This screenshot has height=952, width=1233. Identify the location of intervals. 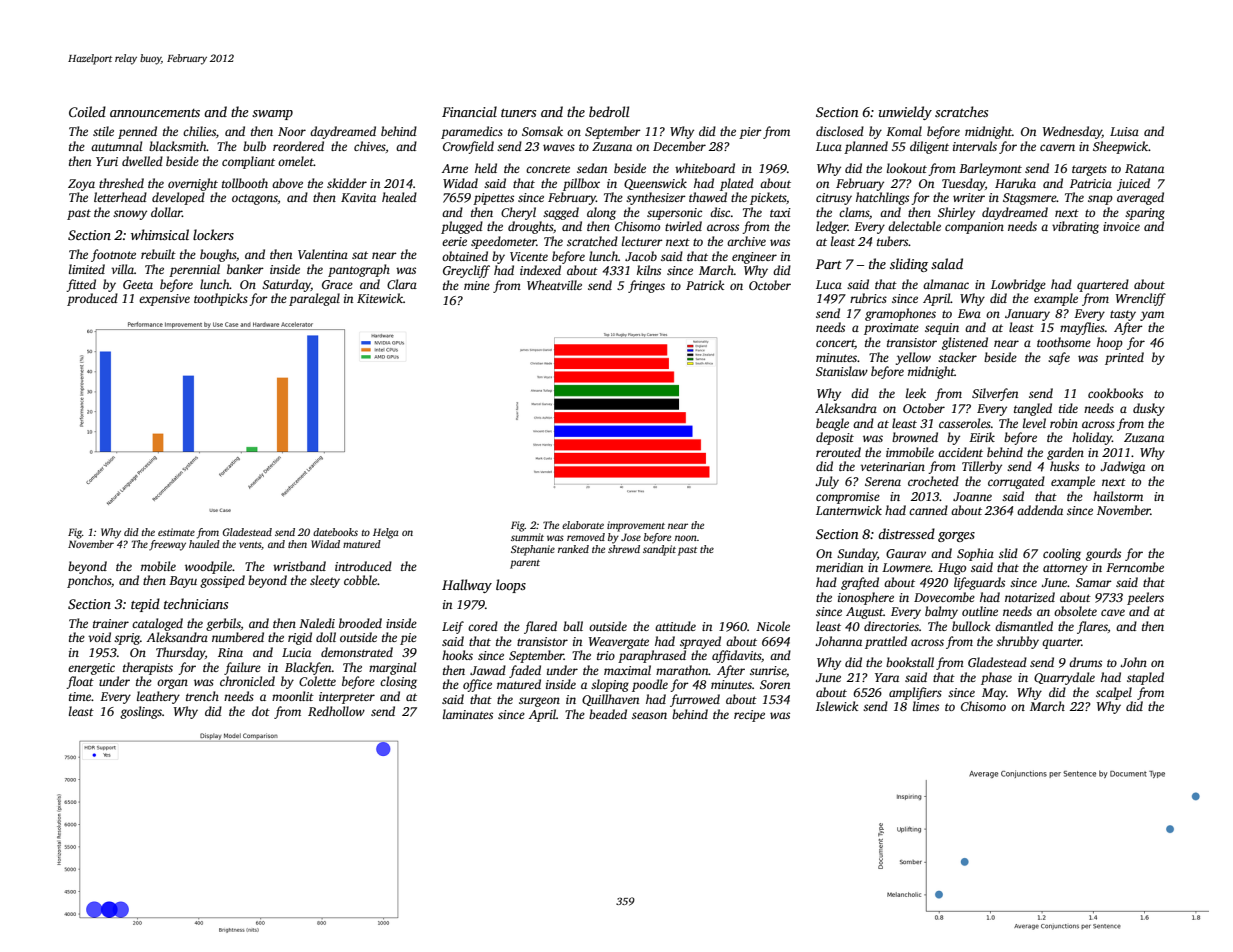
(975, 146).
